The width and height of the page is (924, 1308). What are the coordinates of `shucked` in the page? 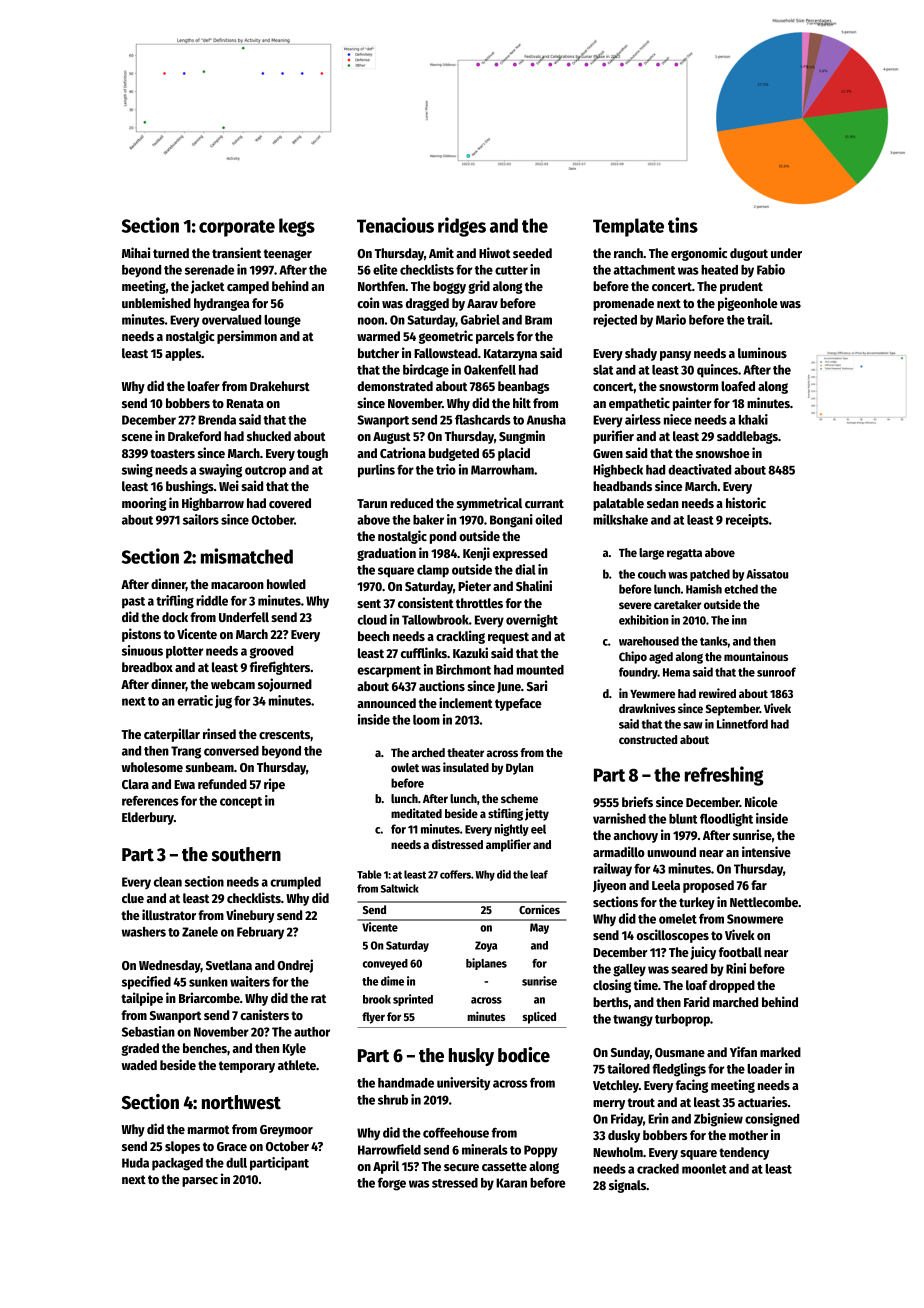 It's located at (269, 436).
